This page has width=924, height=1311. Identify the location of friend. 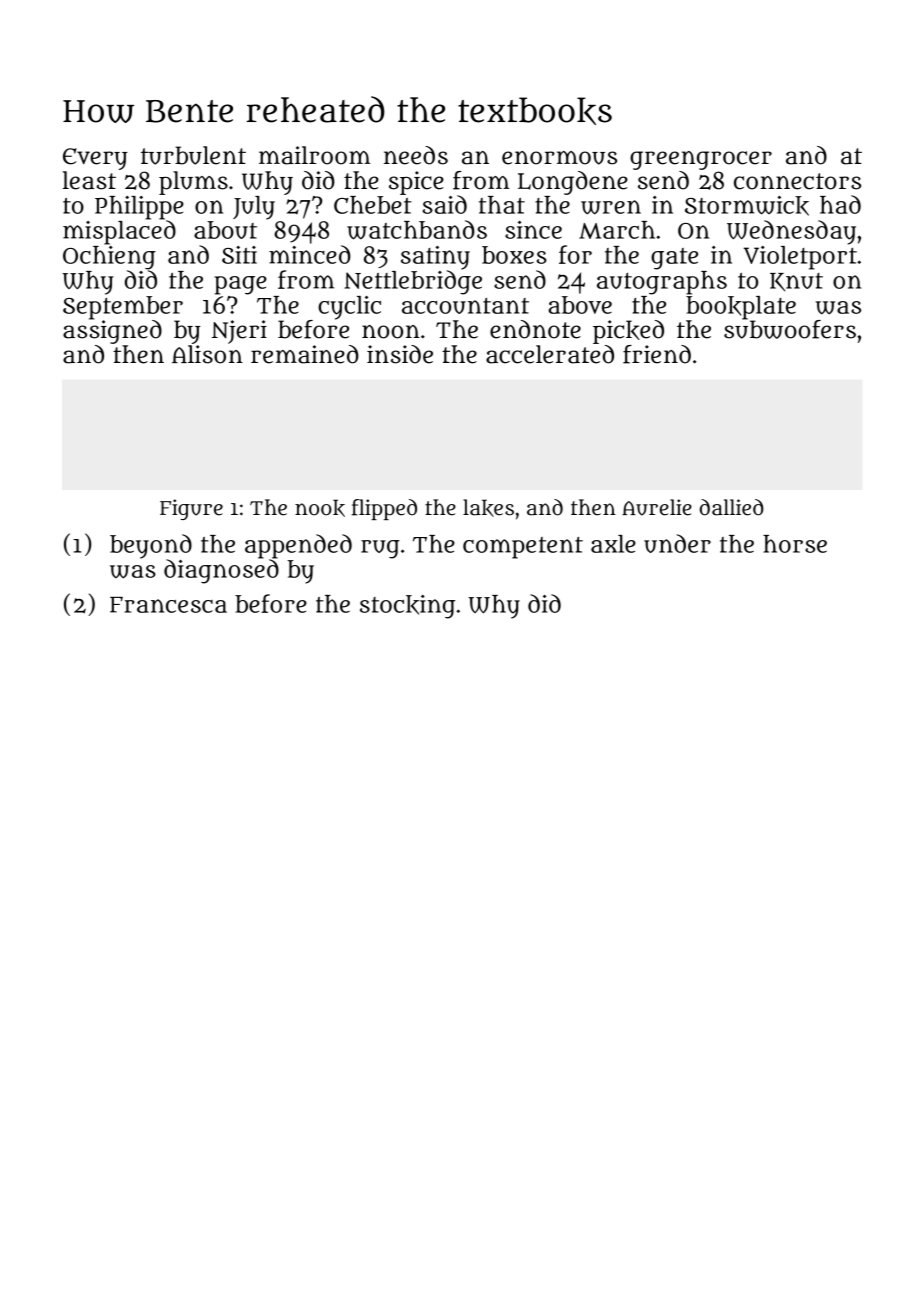
(657, 354).
